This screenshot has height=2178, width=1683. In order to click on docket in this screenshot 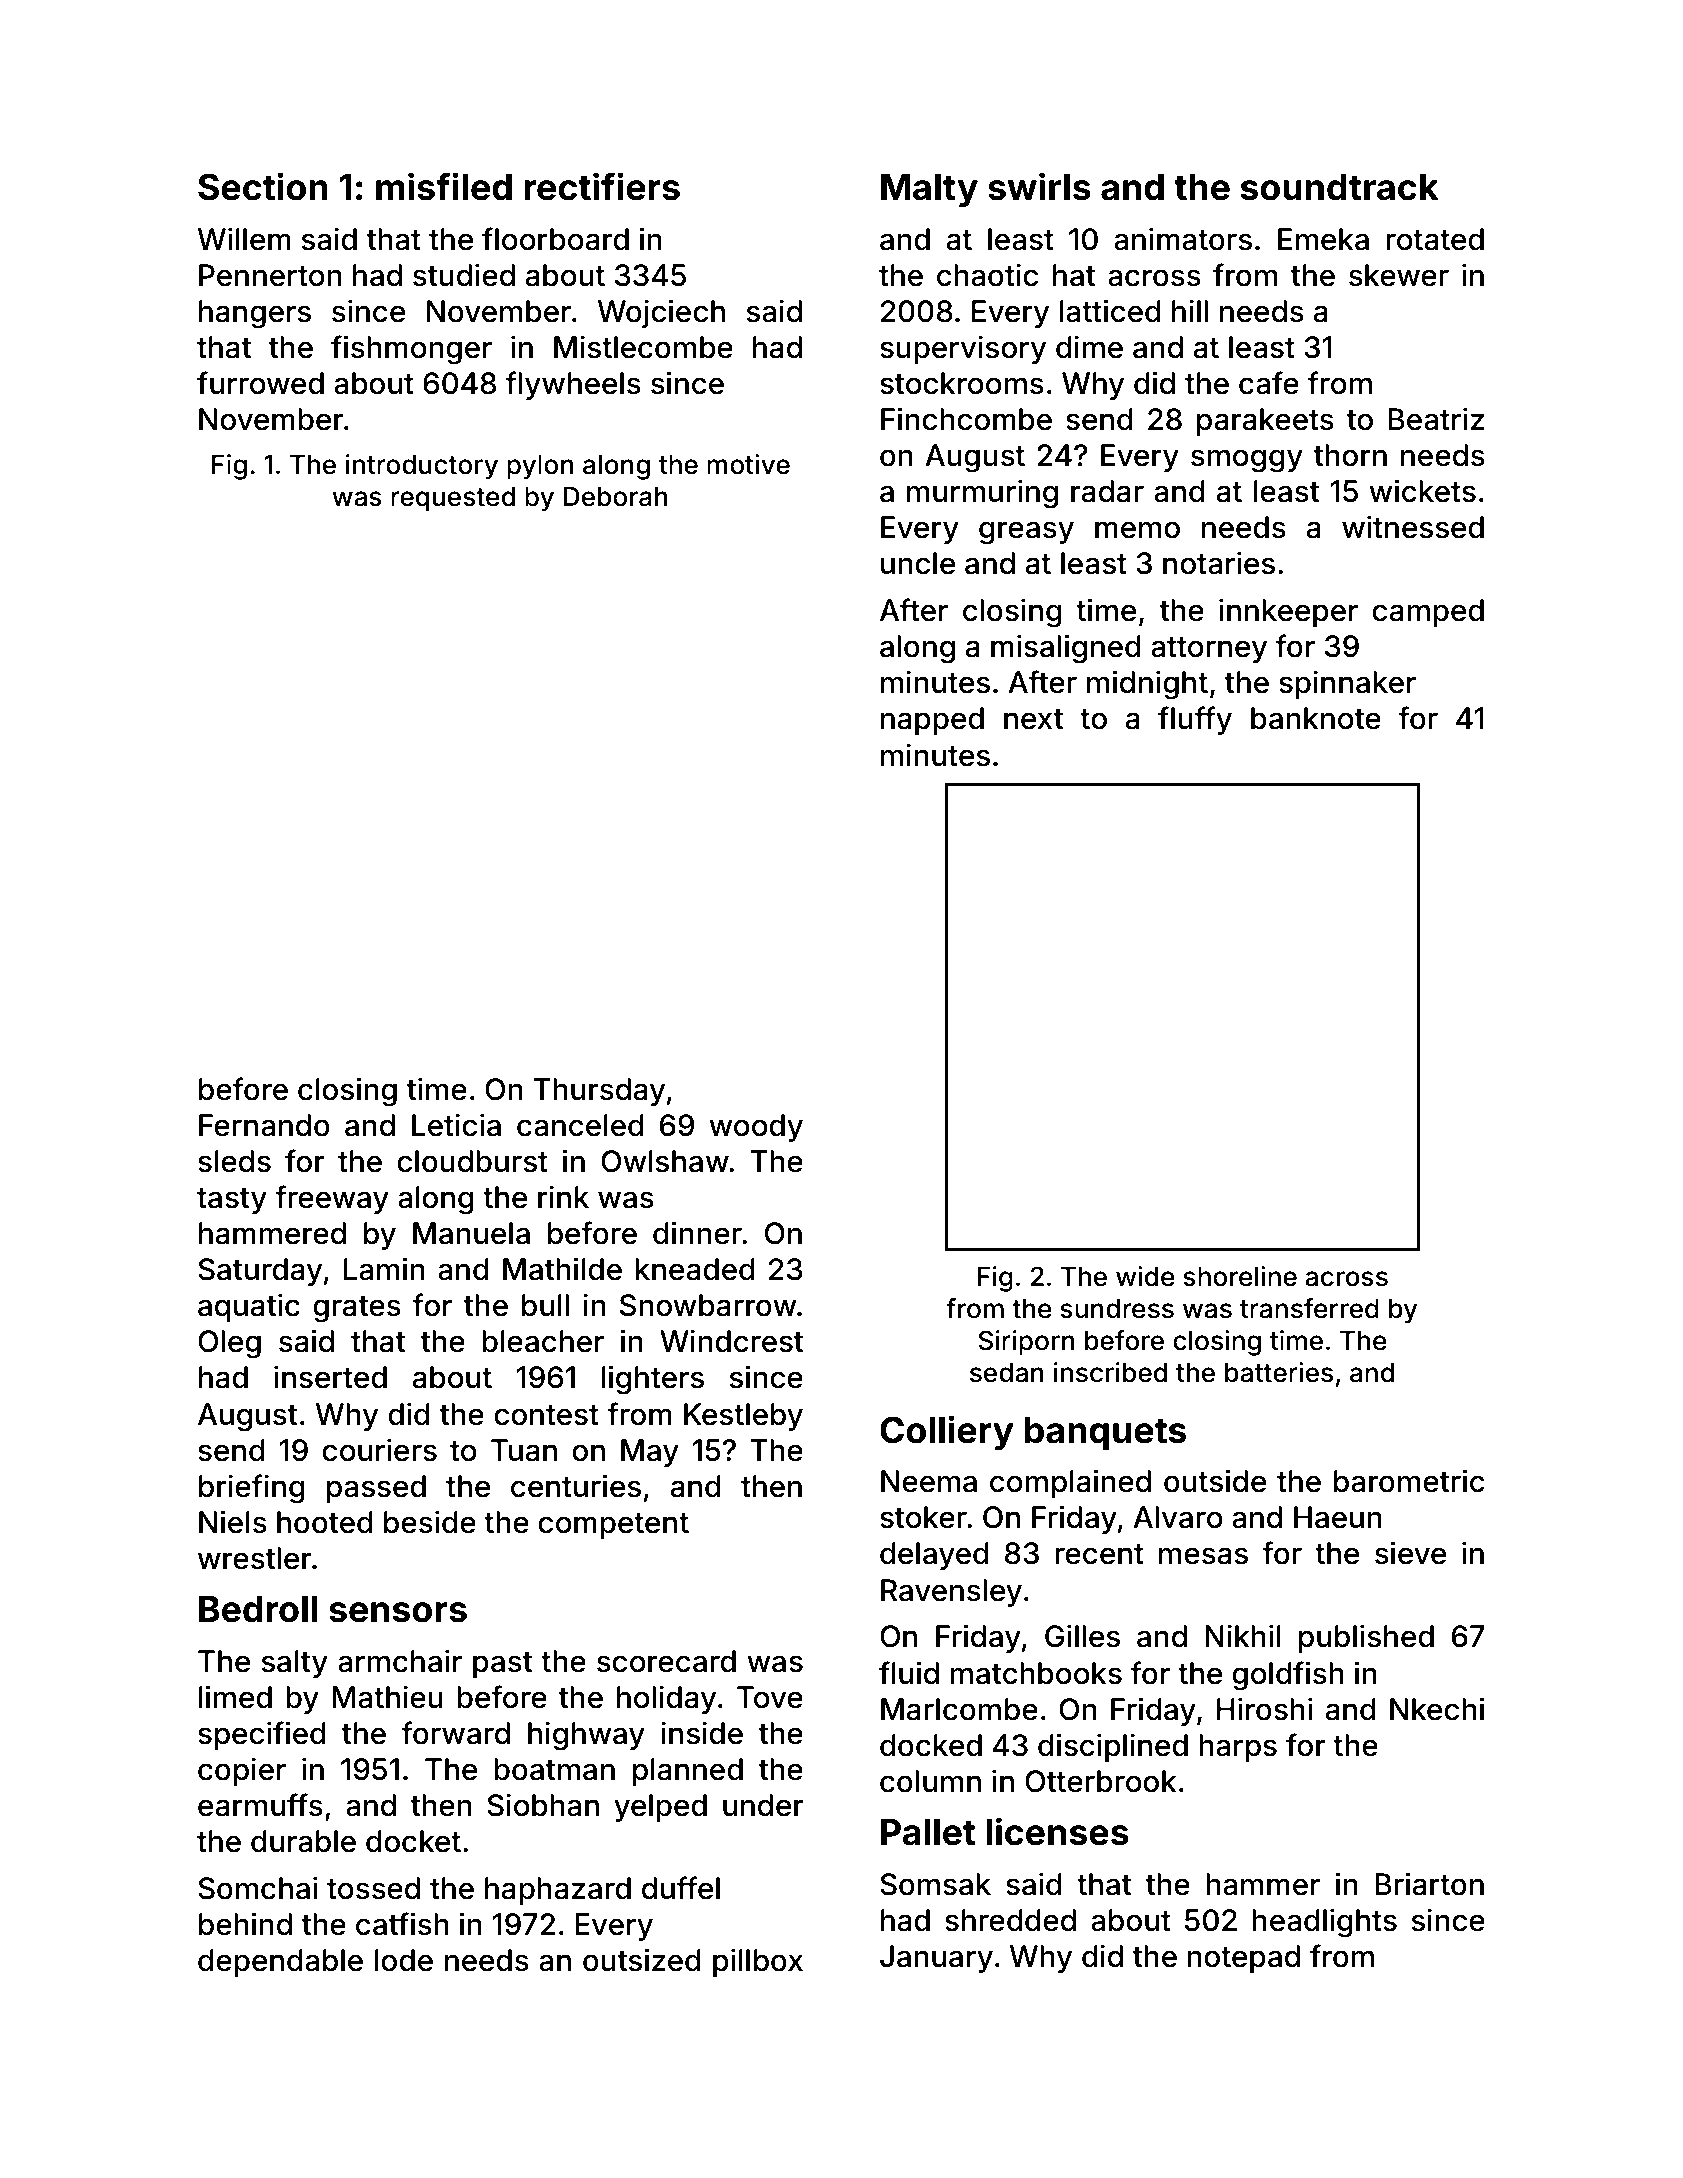, I will do `click(413, 1841)`.
